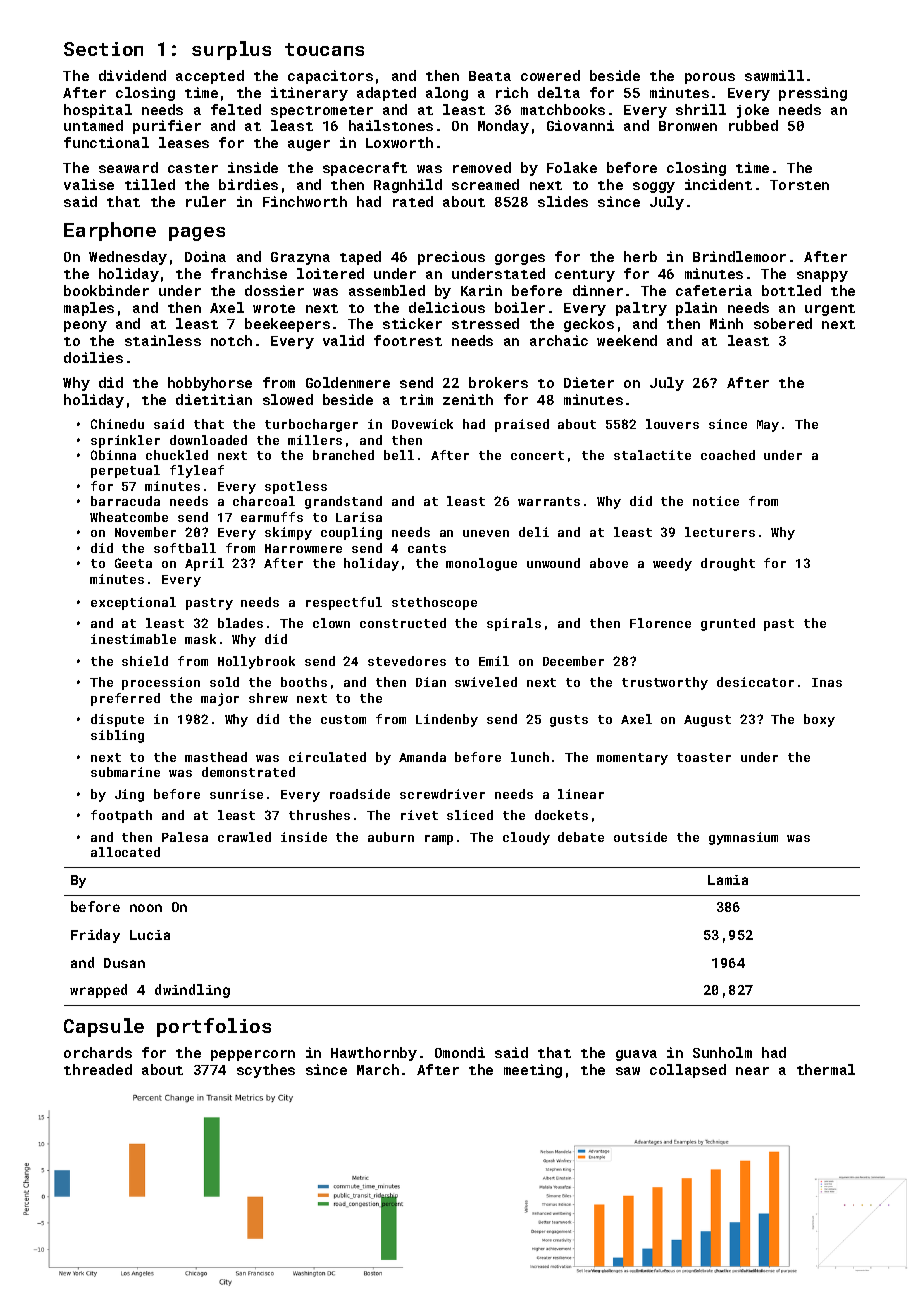 The width and height of the screenshot is (924, 1308). I want to click on scythes, so click(266, 1071).
